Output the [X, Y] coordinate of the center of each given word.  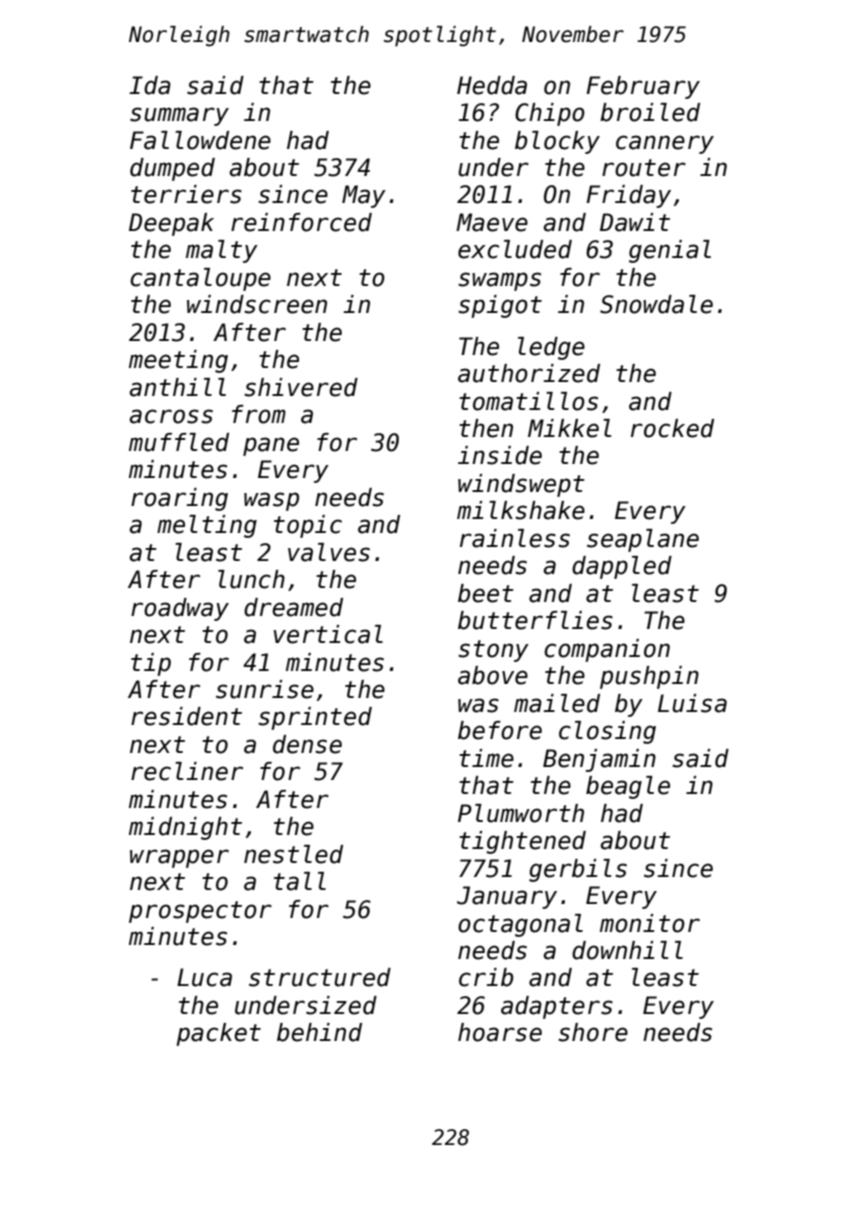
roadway [180, 609]
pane [271, 446]
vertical [328, 634]
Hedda [492, 85]
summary [179, 116]
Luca [204, 977]
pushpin [649, 677]
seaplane [643, 540]
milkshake [521, 510]
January [507, 897]
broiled [650, 112]
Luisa [692, 703]
